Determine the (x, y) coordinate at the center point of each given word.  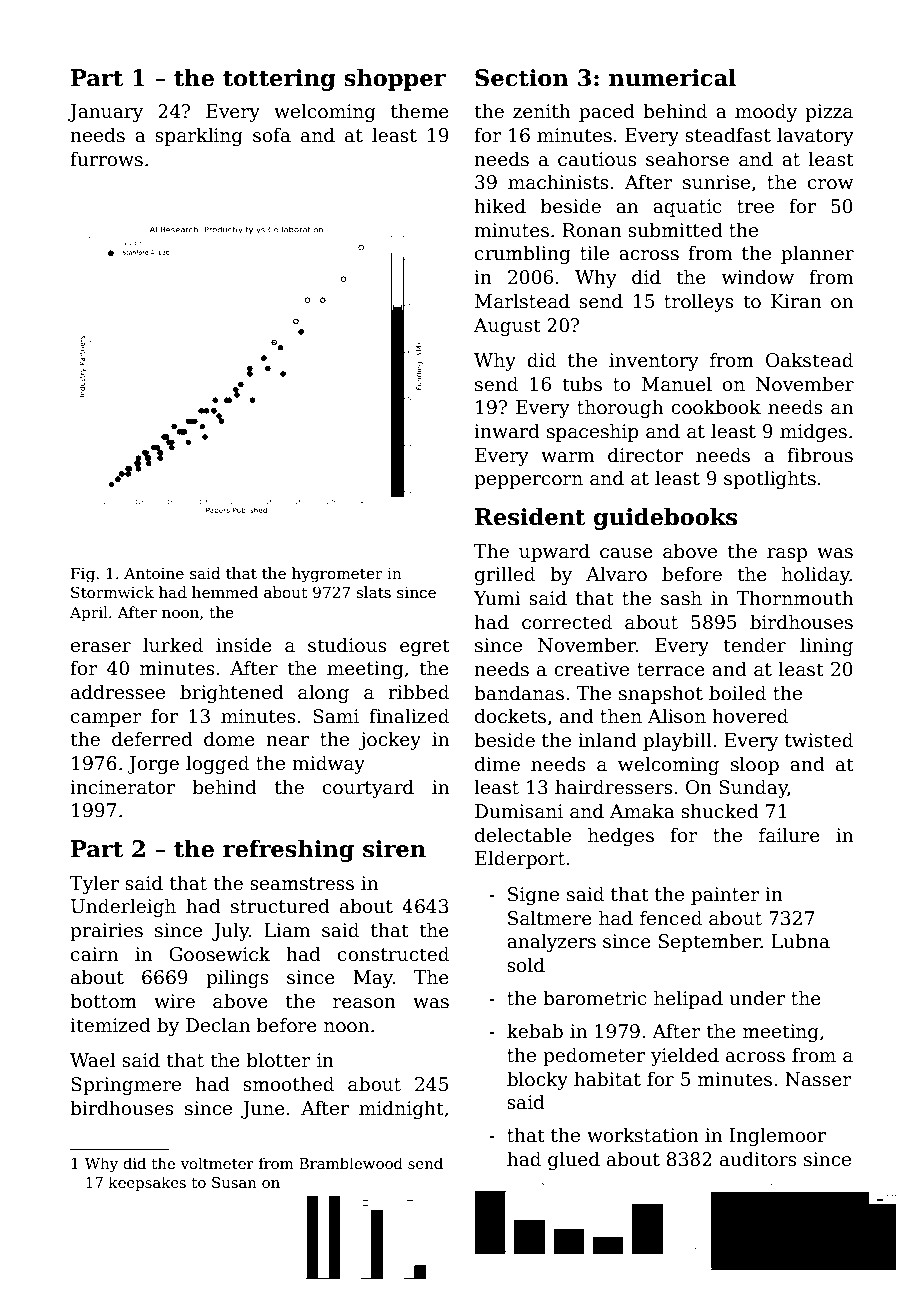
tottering (279, 80)
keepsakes (147, 1183)
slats (374, 592)
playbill (677, 741)
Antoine (154, 573)
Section (522, 78)
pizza (829, 113)
